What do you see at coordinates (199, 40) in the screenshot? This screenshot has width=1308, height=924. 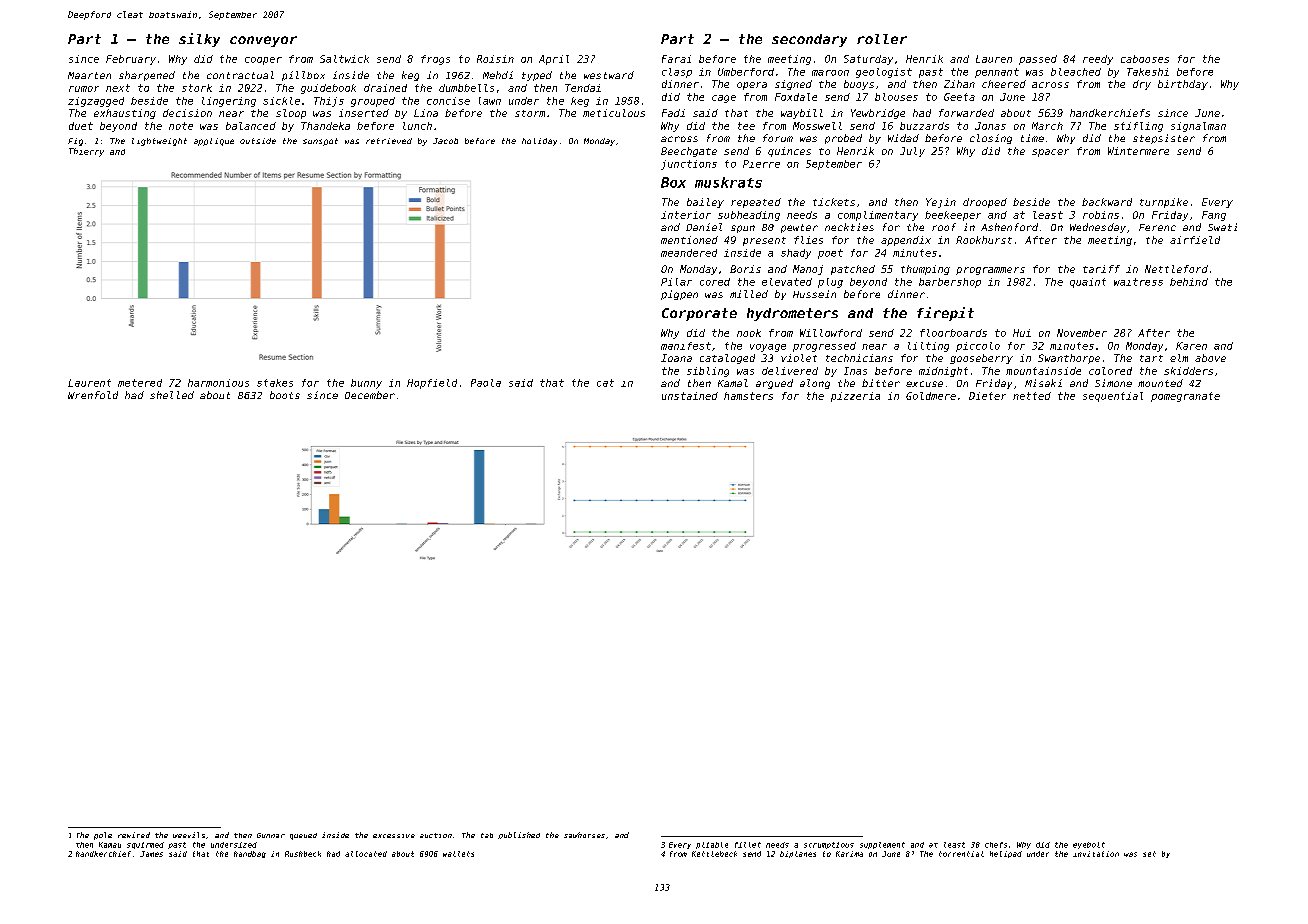 I see `silky` at bounding box center [199, 40].
